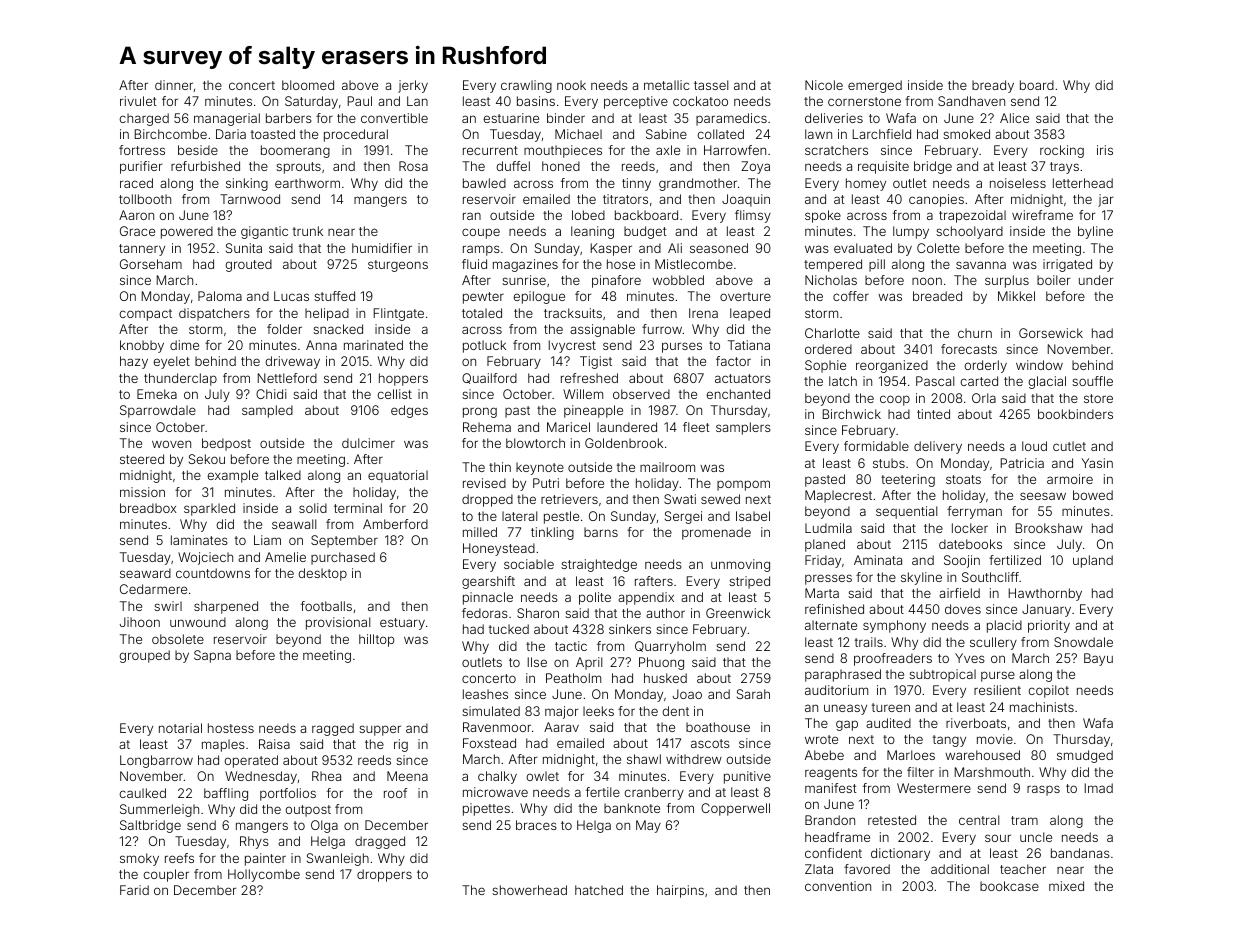  Describe the element at coordinates (509, 629) in the screenshot. I see `tucked` at that location.
